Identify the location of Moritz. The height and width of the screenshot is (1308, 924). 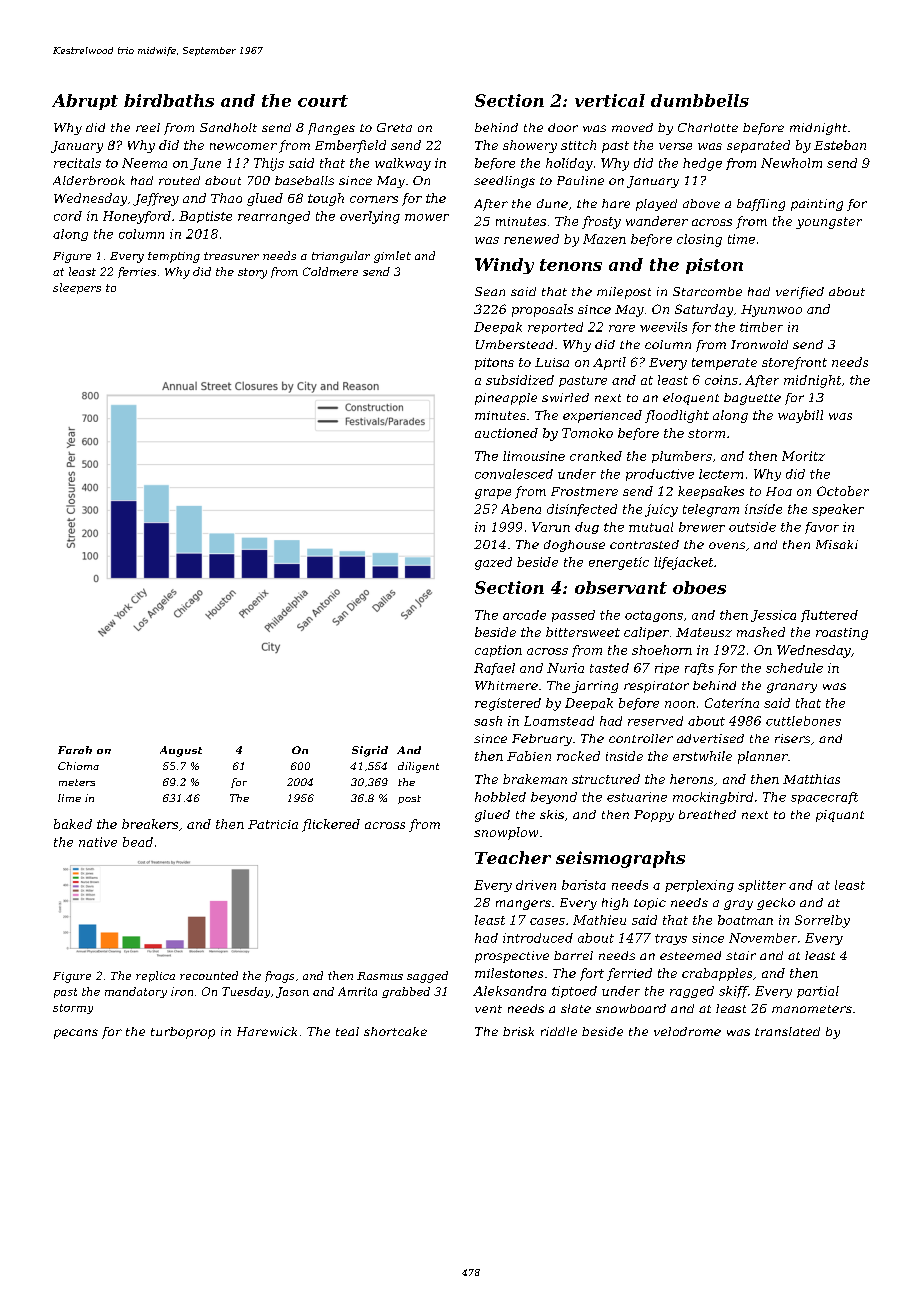
(803, 456).
